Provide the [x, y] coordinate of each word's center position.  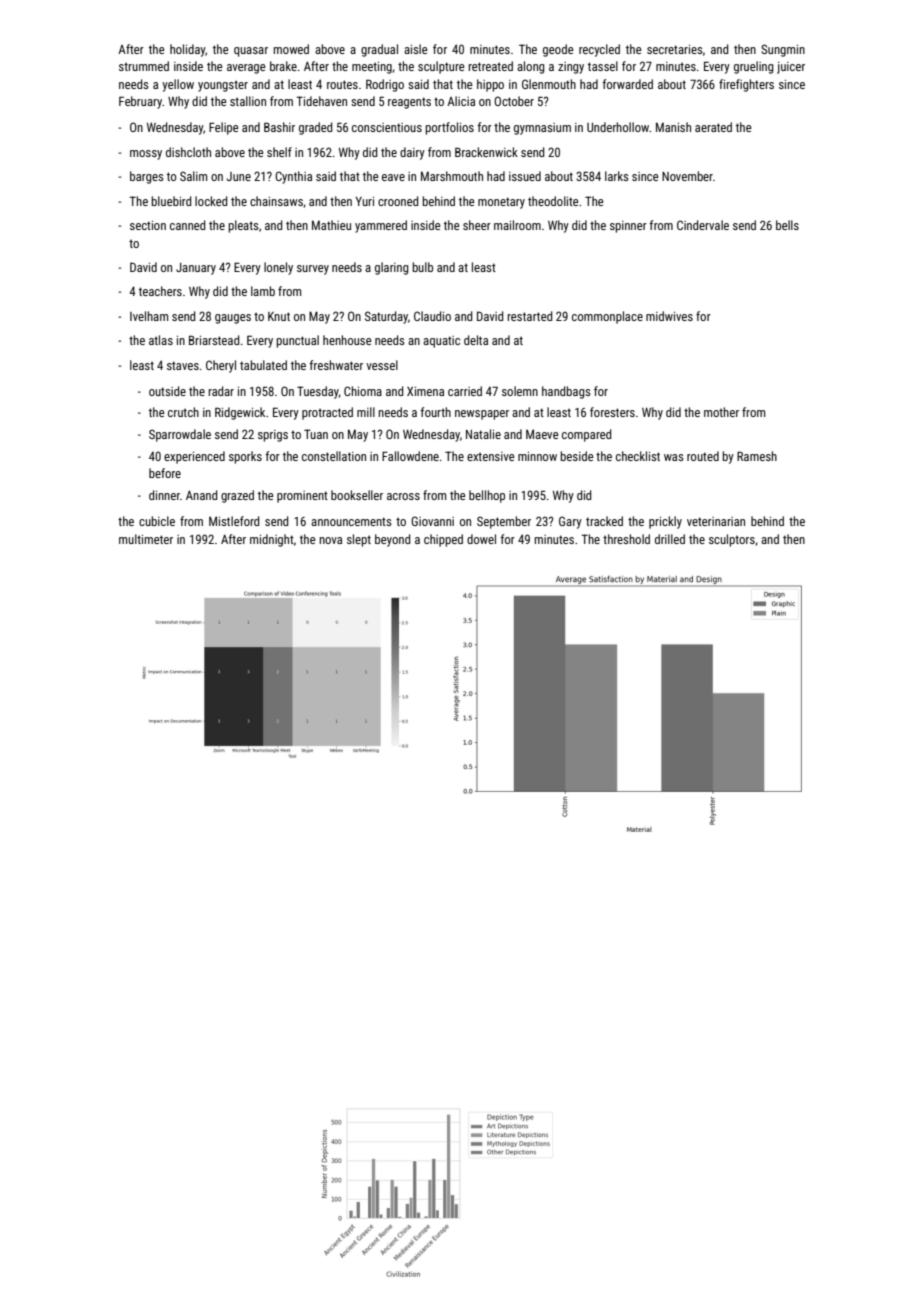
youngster [223, 86]
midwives [669, 316]
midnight [272, 540]
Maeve [542, 434]
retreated [490, 66]
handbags [566, 392]
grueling [753, 67]
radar [221, 391]
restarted [529, 316]
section [148, 225]
